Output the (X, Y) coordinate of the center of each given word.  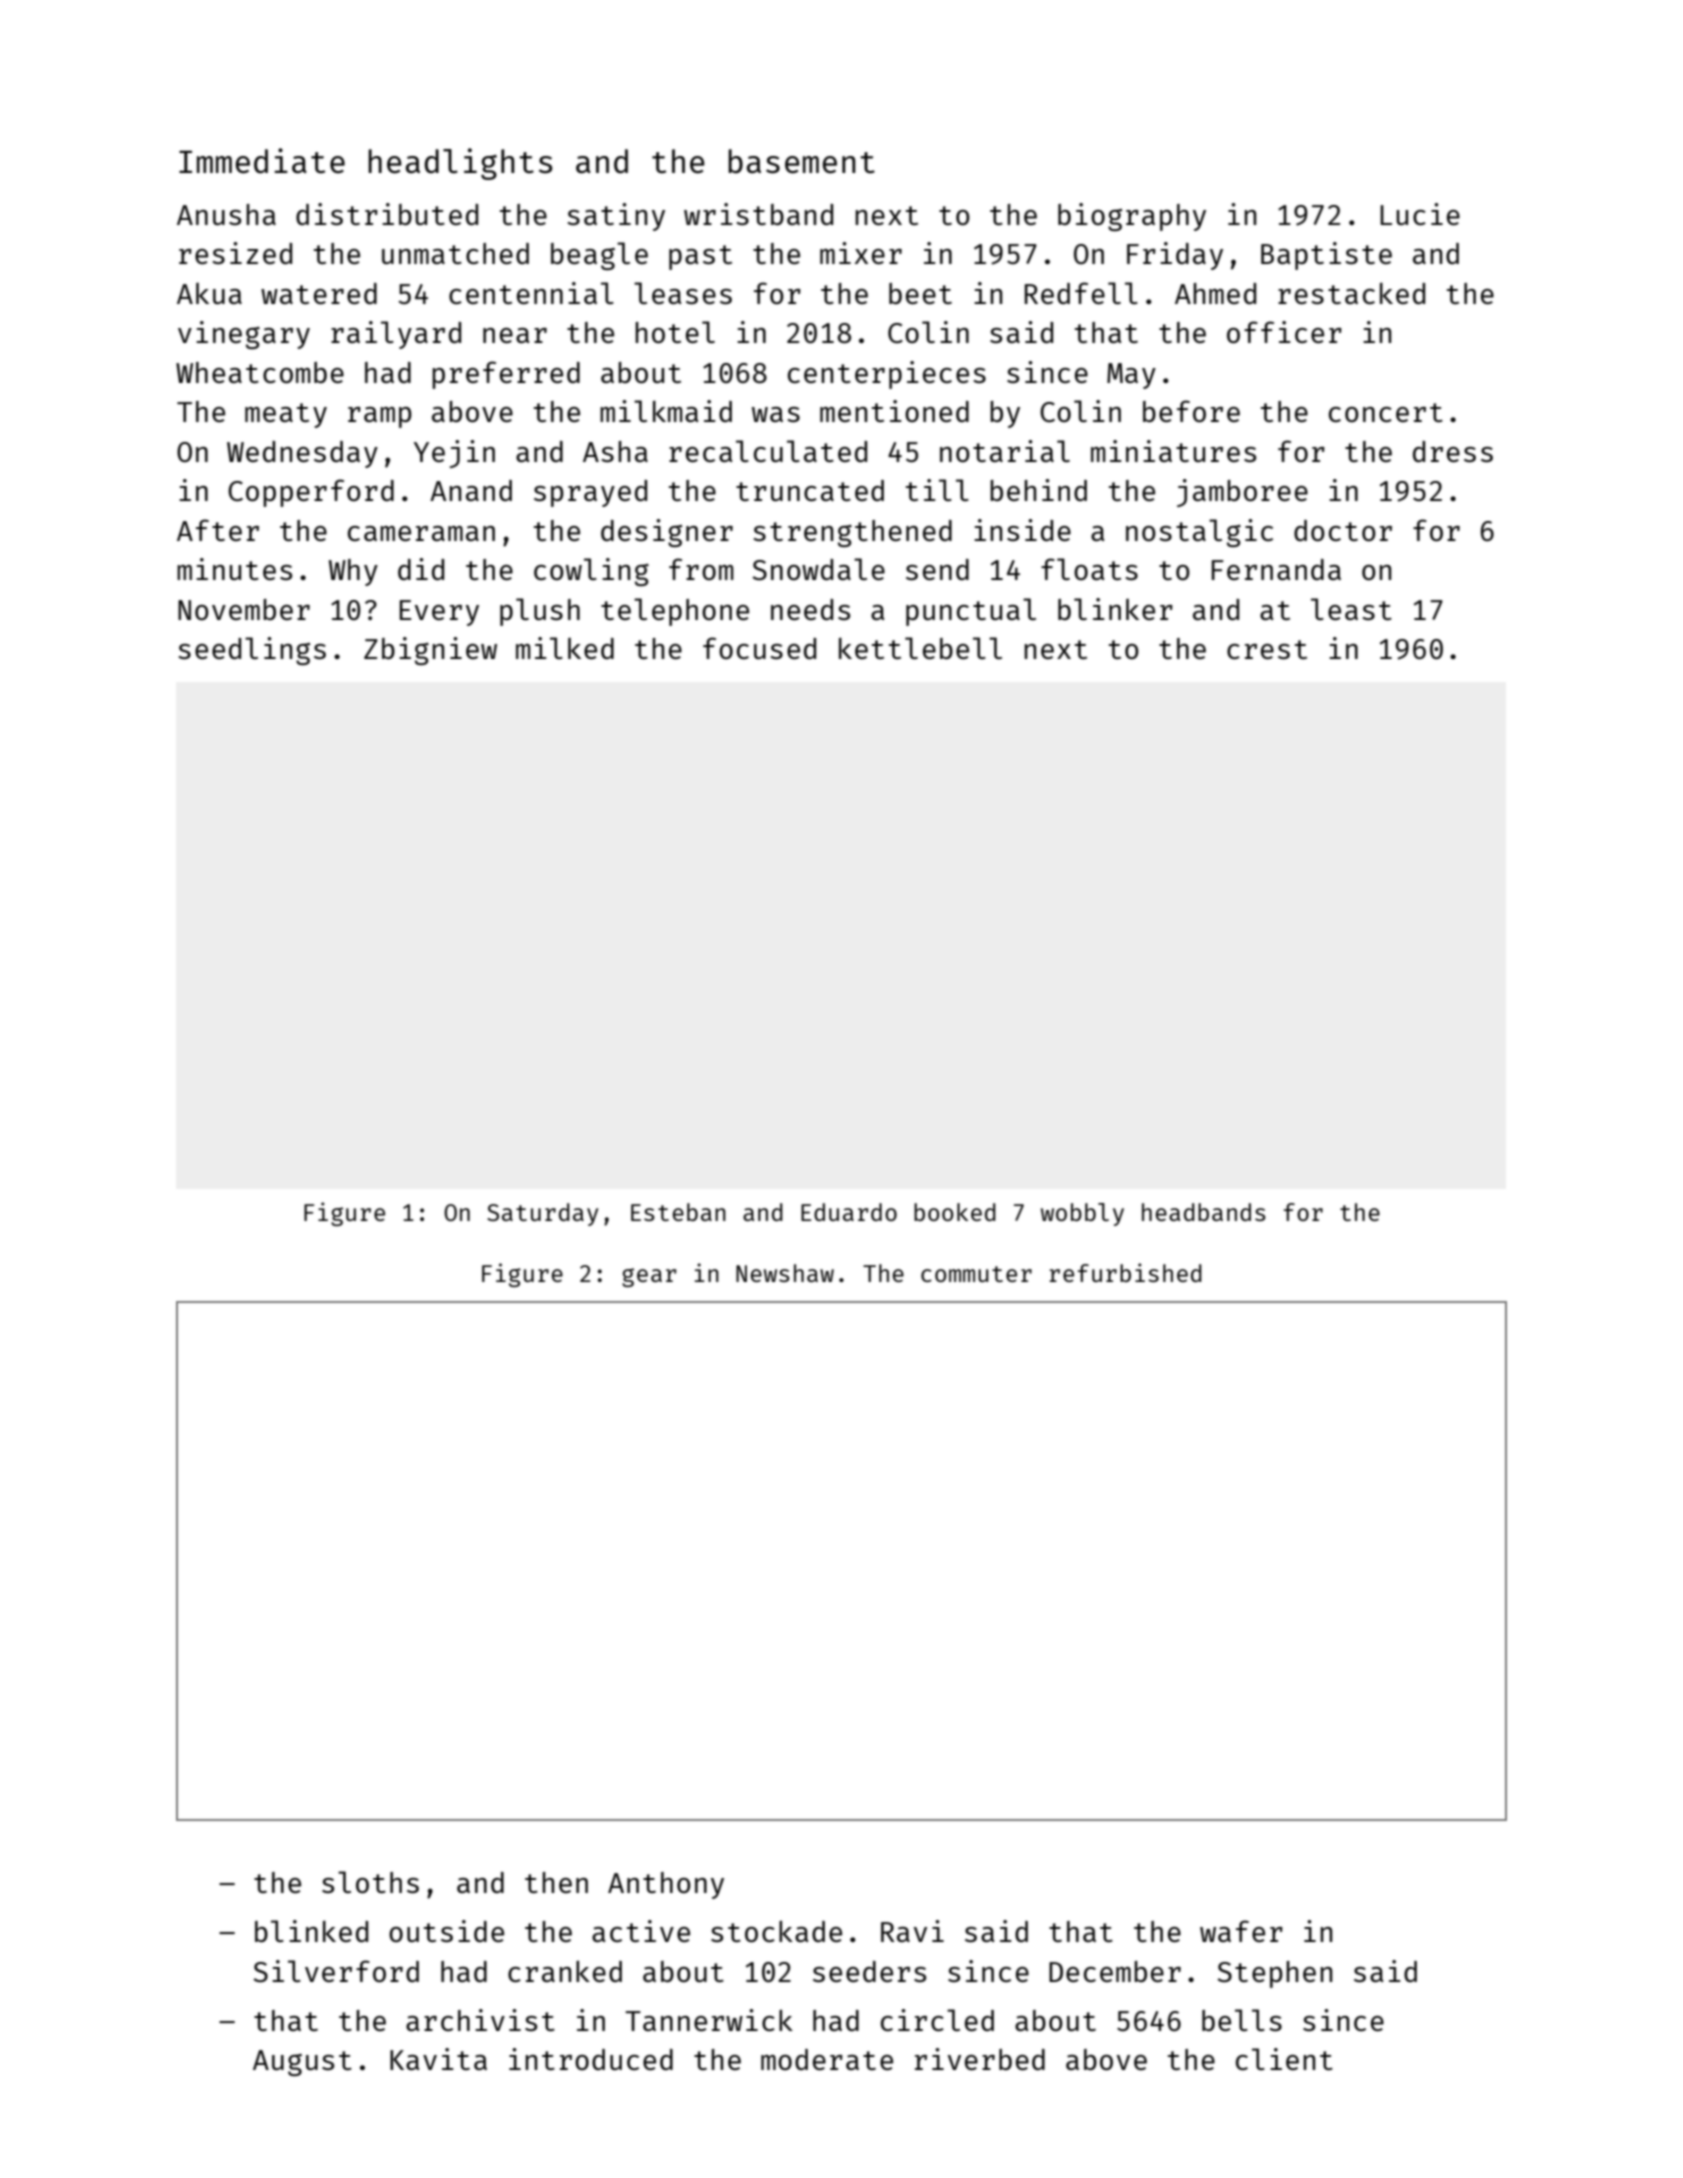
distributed (387, 214)
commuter (976, 1274)
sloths (370, 1882)
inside (1022, 530)
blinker (1115, 609)
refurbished (1125, 1272)
